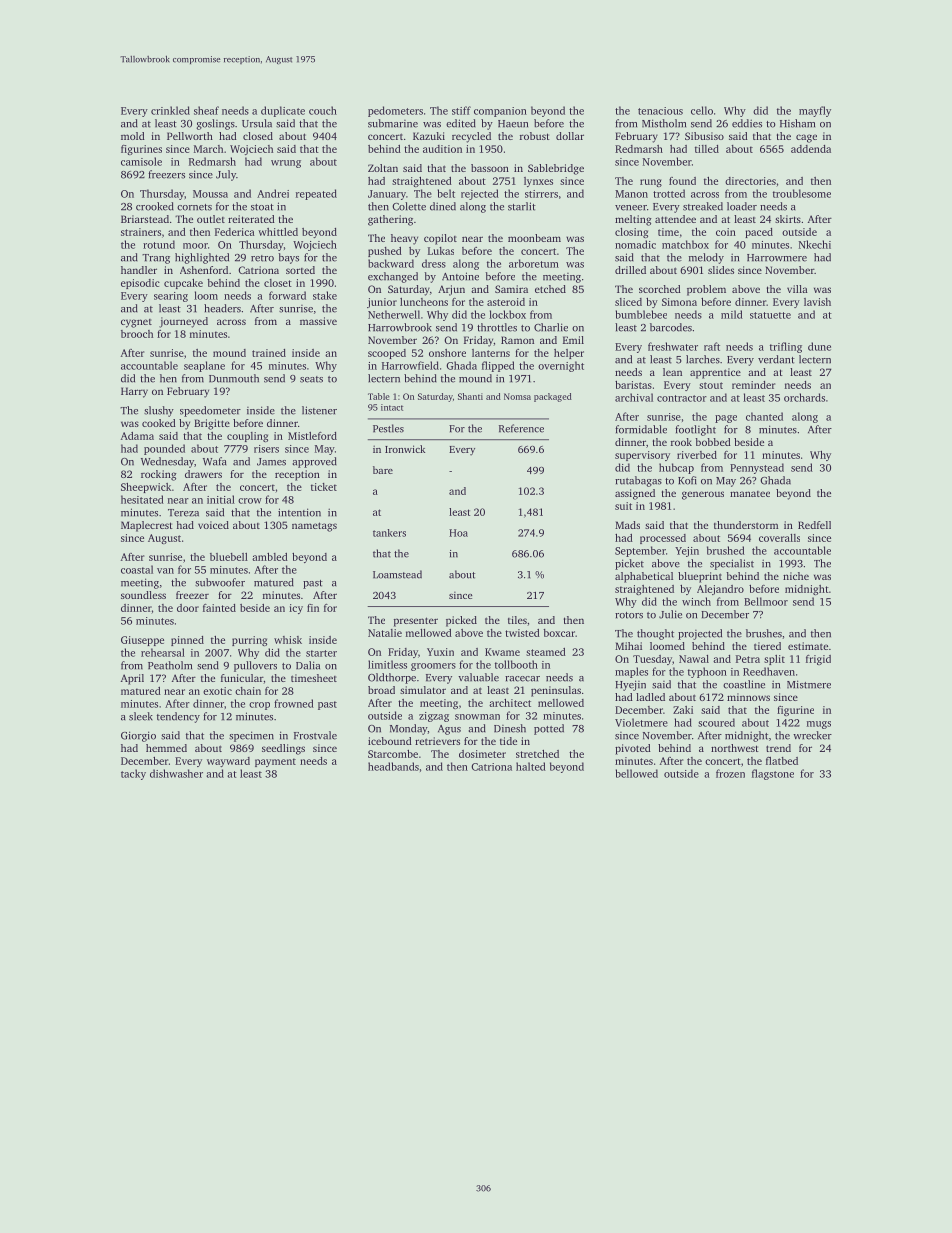 This screenshot has width=952, height=1233. I want to click on chanted, so click(764, 416).
